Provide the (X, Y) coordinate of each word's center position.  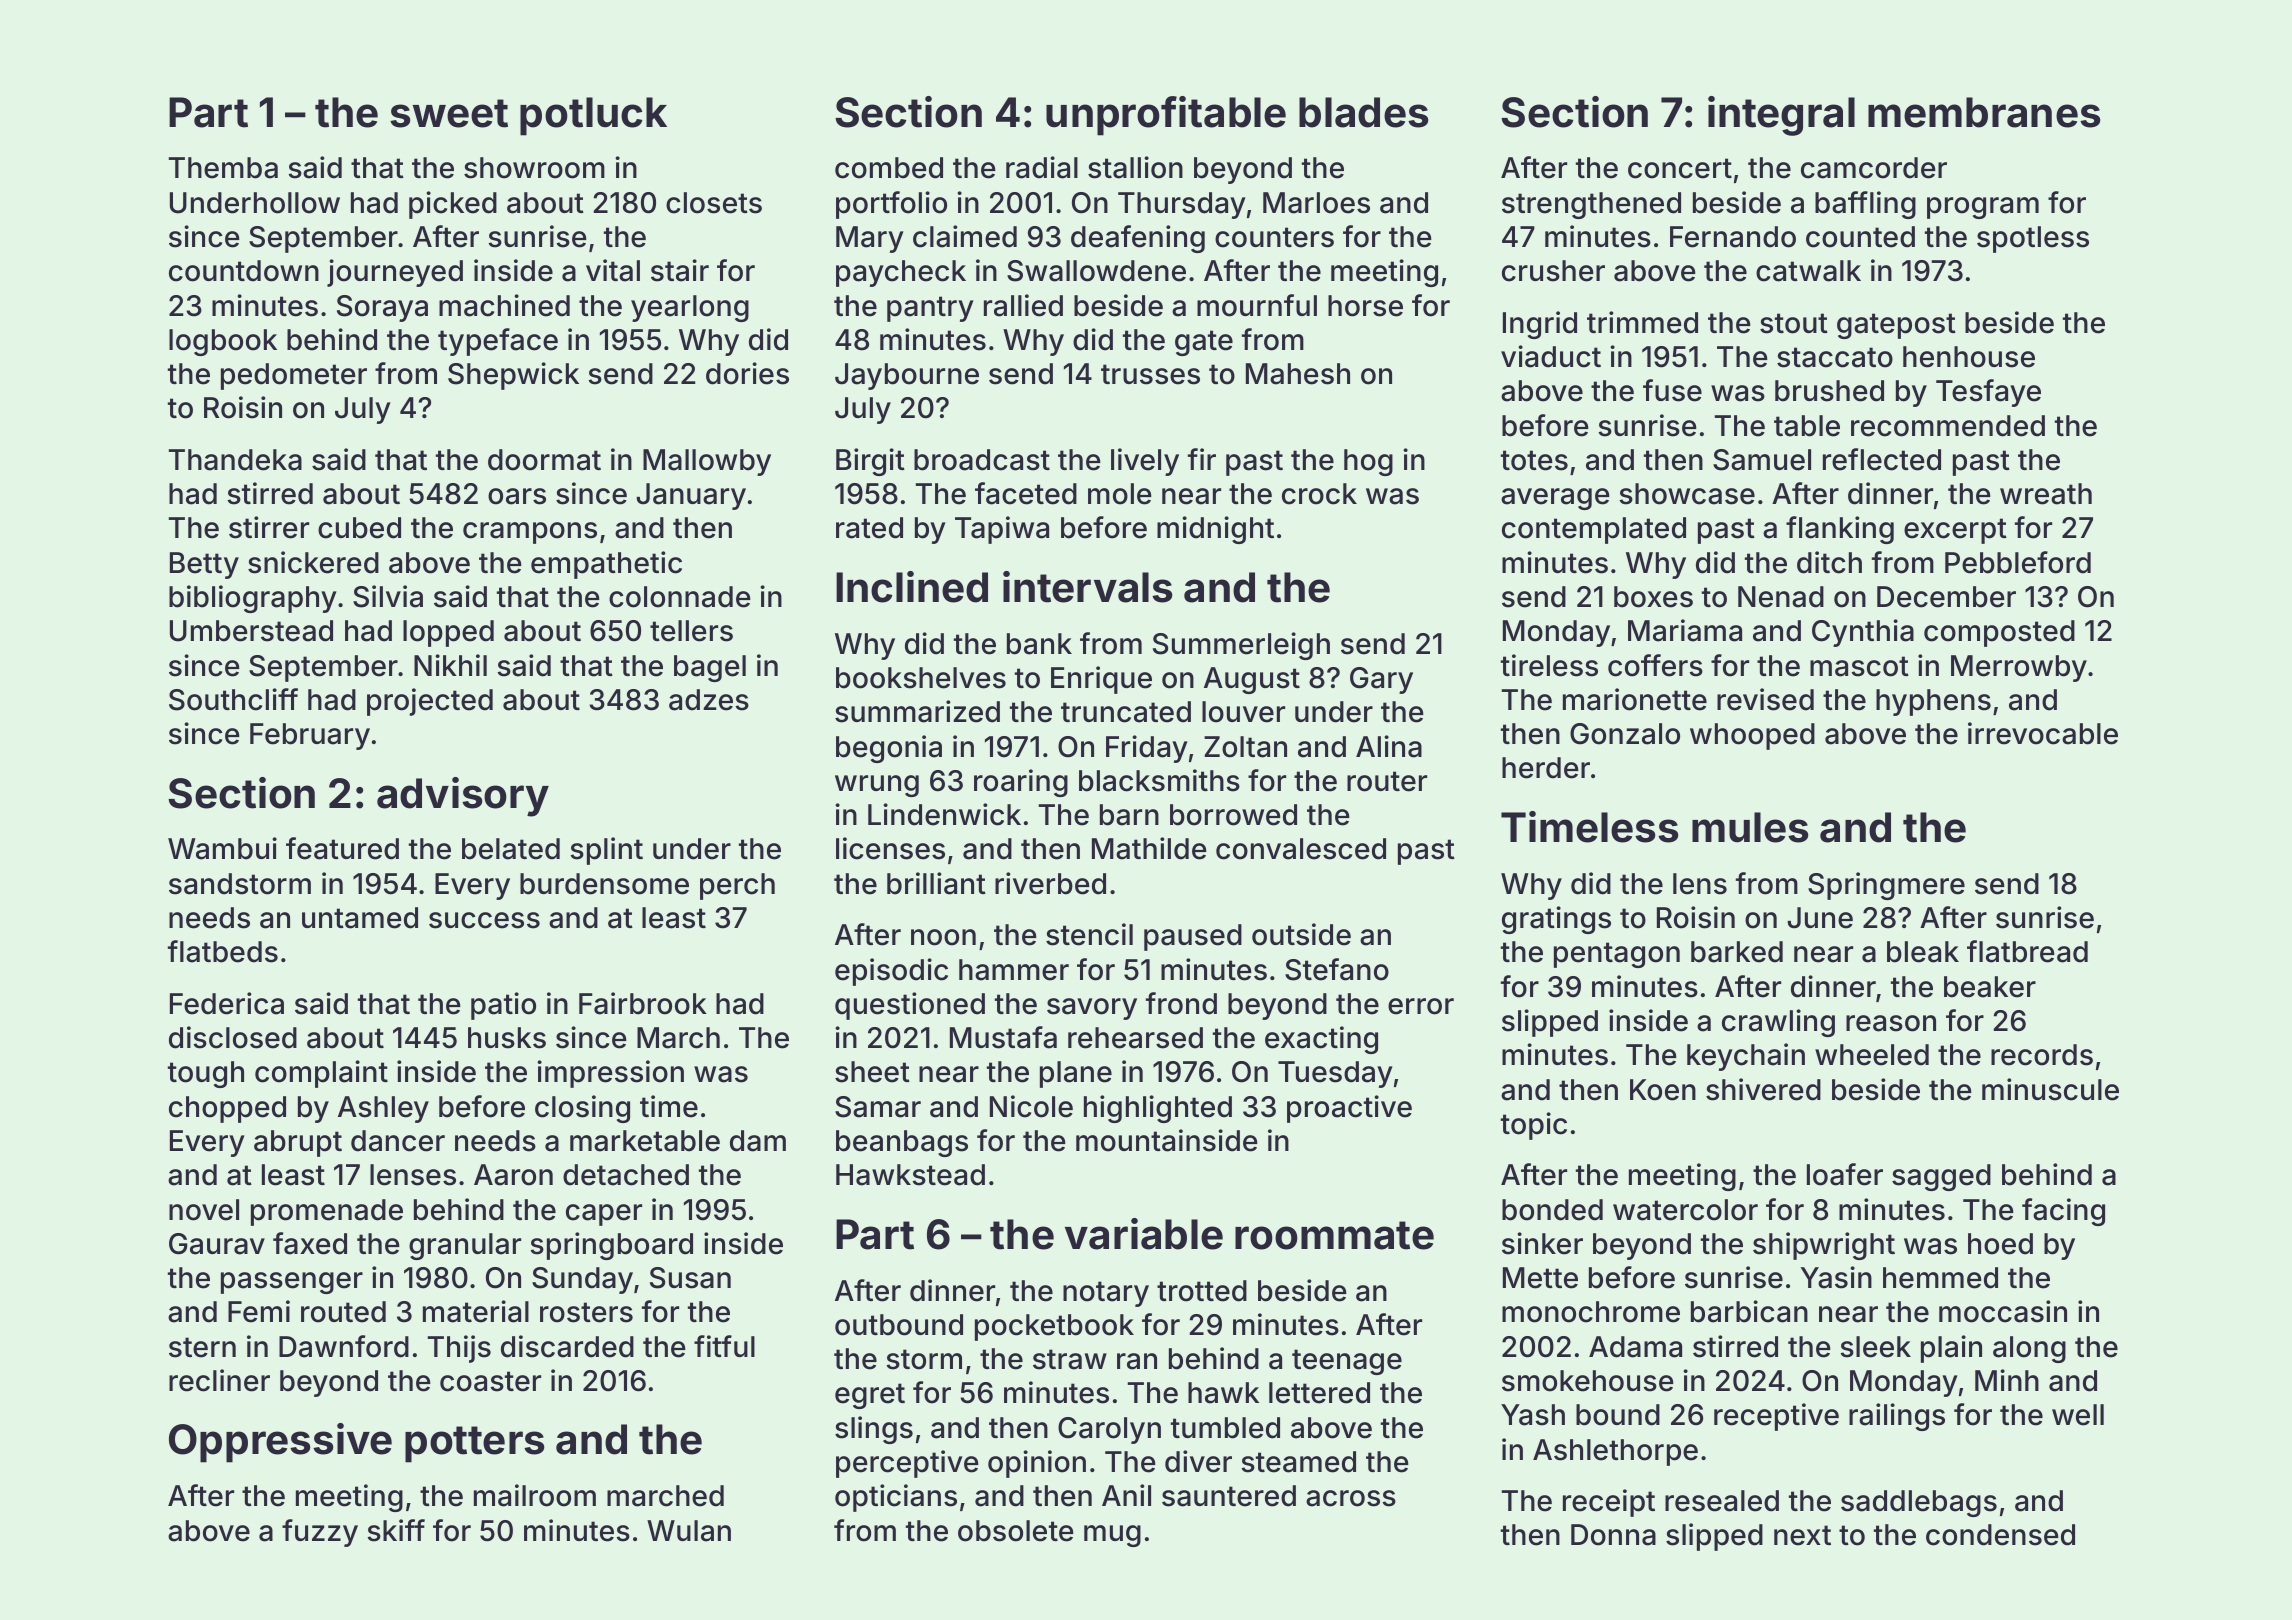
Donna (1613, 1535)
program (1983, 208)
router (1387, 781)
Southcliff (233, 699)
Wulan (689, 1531)
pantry (930, 309)
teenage (1347, 1362)
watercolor (1685, 1210)
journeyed (395, 273)
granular (465, 1246)
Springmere (1886, 886)
